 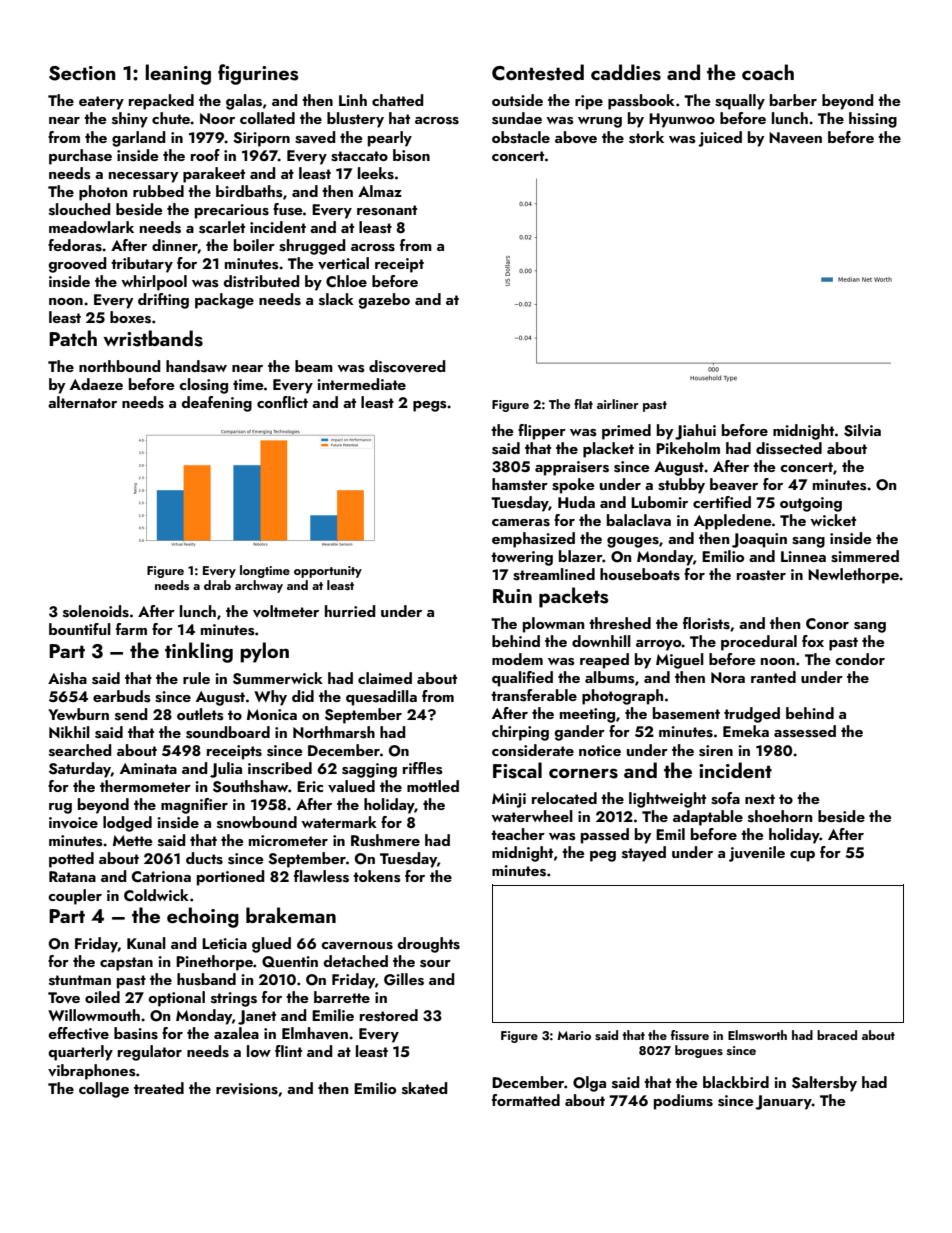 I want to click on Conor, so click(x=827, y=624).
